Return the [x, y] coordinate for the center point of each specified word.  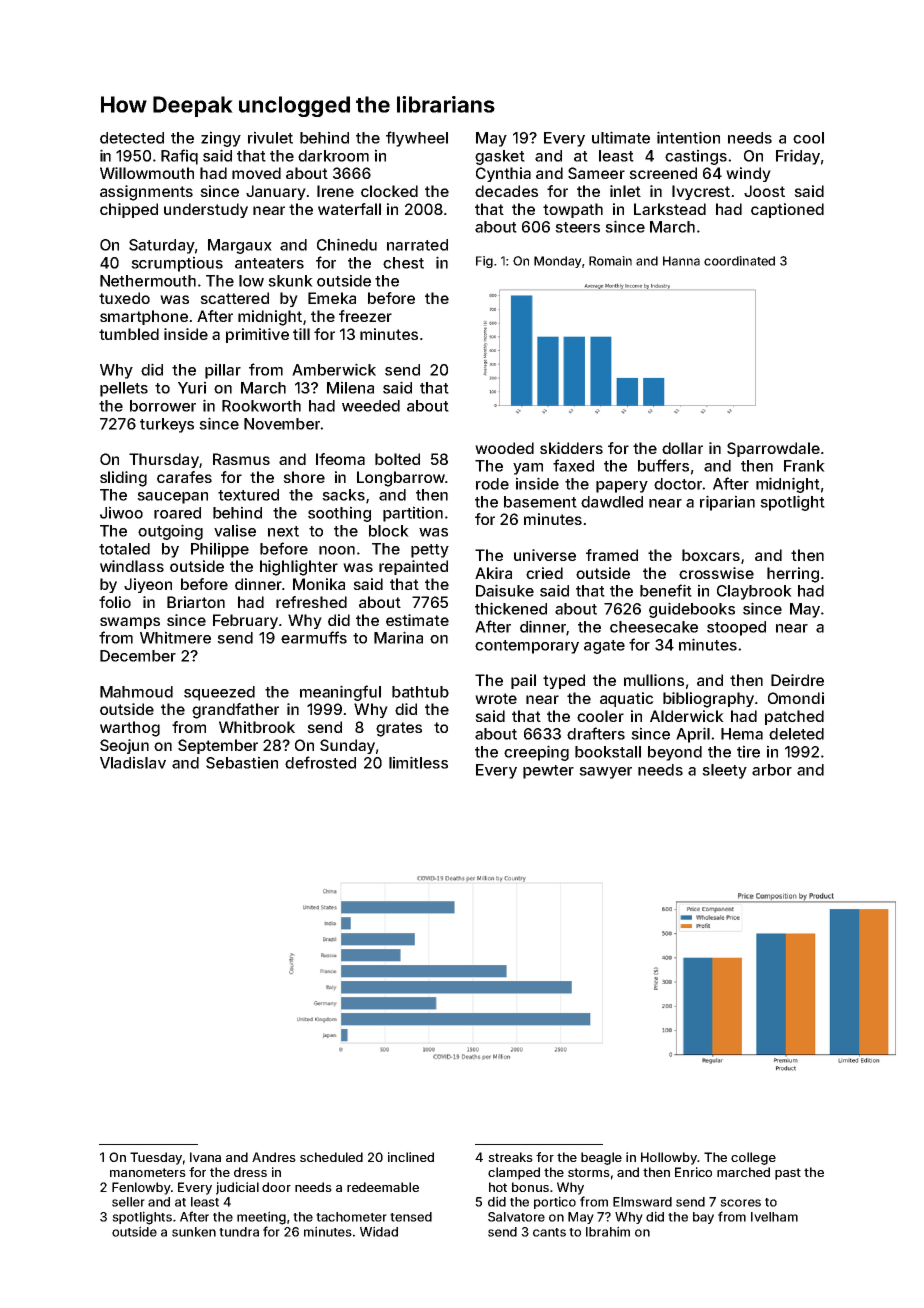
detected [132, 138]
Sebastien [242, 762]
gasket [500, 157]
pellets [124, 389]
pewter [548, 772]
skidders [571, 448]
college [753, 1158]
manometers [148, 1172]
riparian [727, 503]
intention [688, 137]
